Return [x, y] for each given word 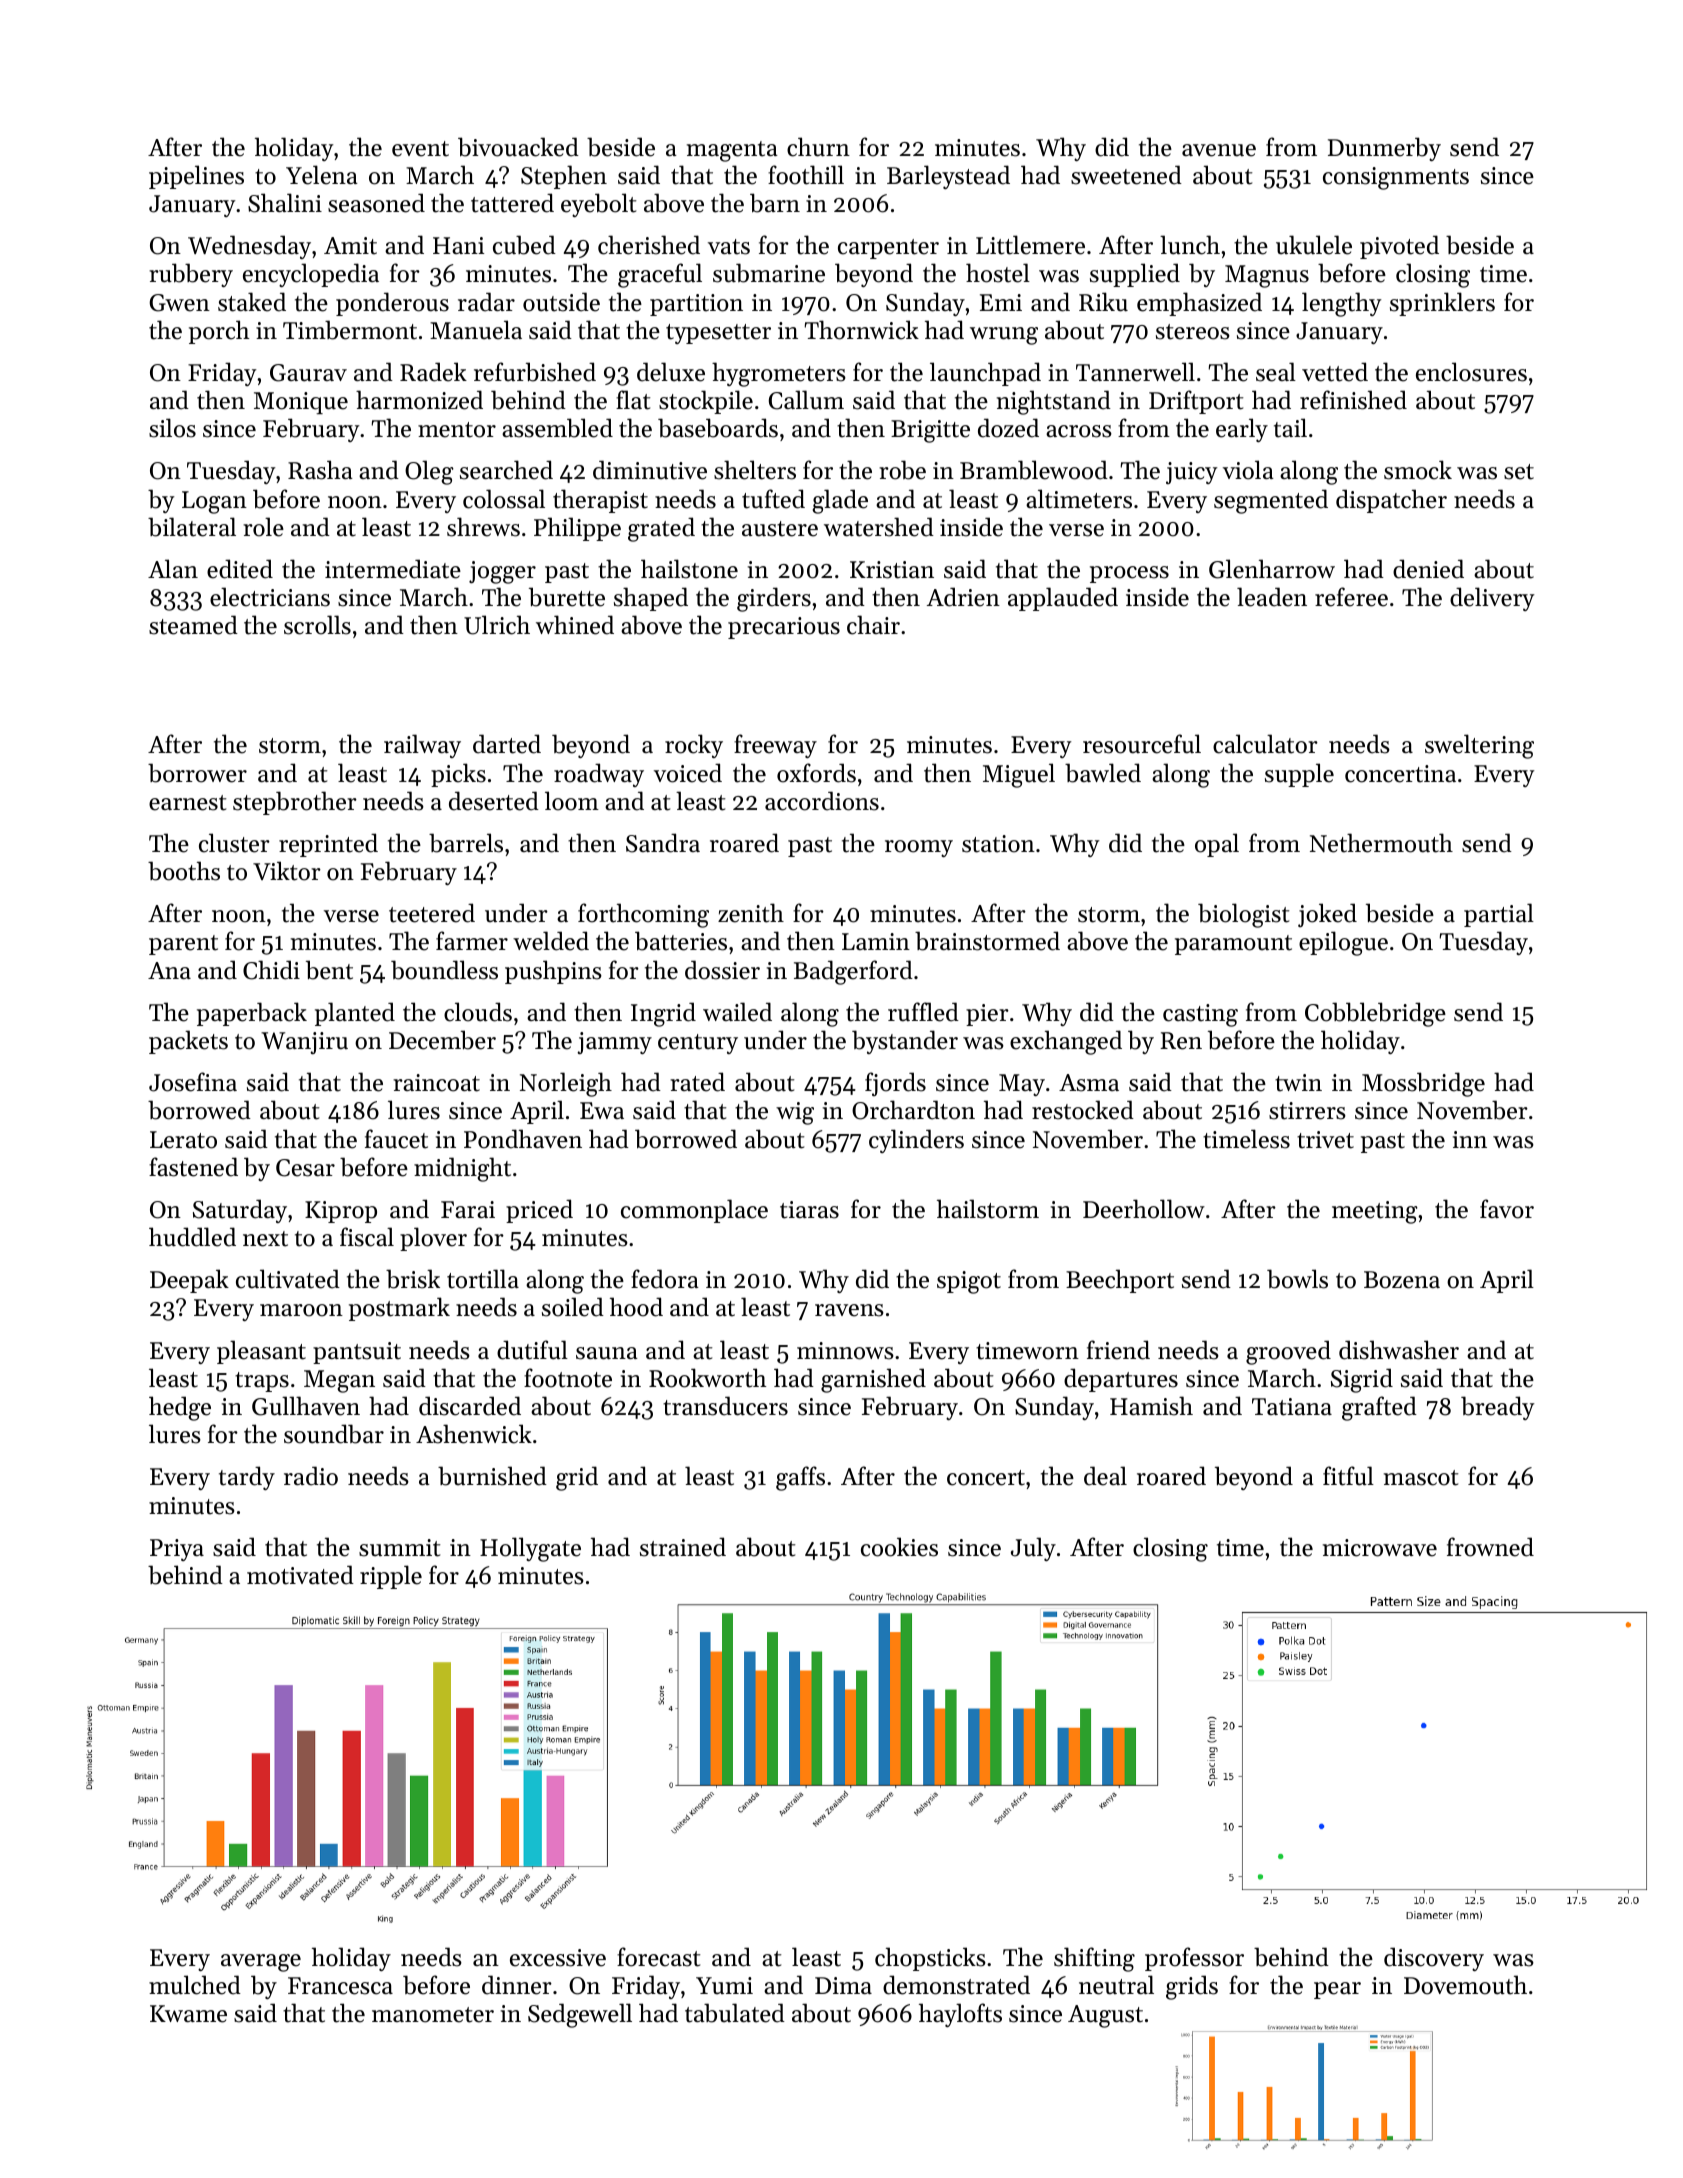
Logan [214, 502]
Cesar [305, 1168]
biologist [1243, 915]
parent [183, 945]
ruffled [923, 1012]
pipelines [196, 177]
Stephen [564, 177]
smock [1418, 470]
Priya [177, 1550]
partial [1499, 915]
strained [683, 1547]
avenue [1219, 150]
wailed [737, 1012]
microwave [1380, 1548]
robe [902, 470]
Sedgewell [580, 2015]
